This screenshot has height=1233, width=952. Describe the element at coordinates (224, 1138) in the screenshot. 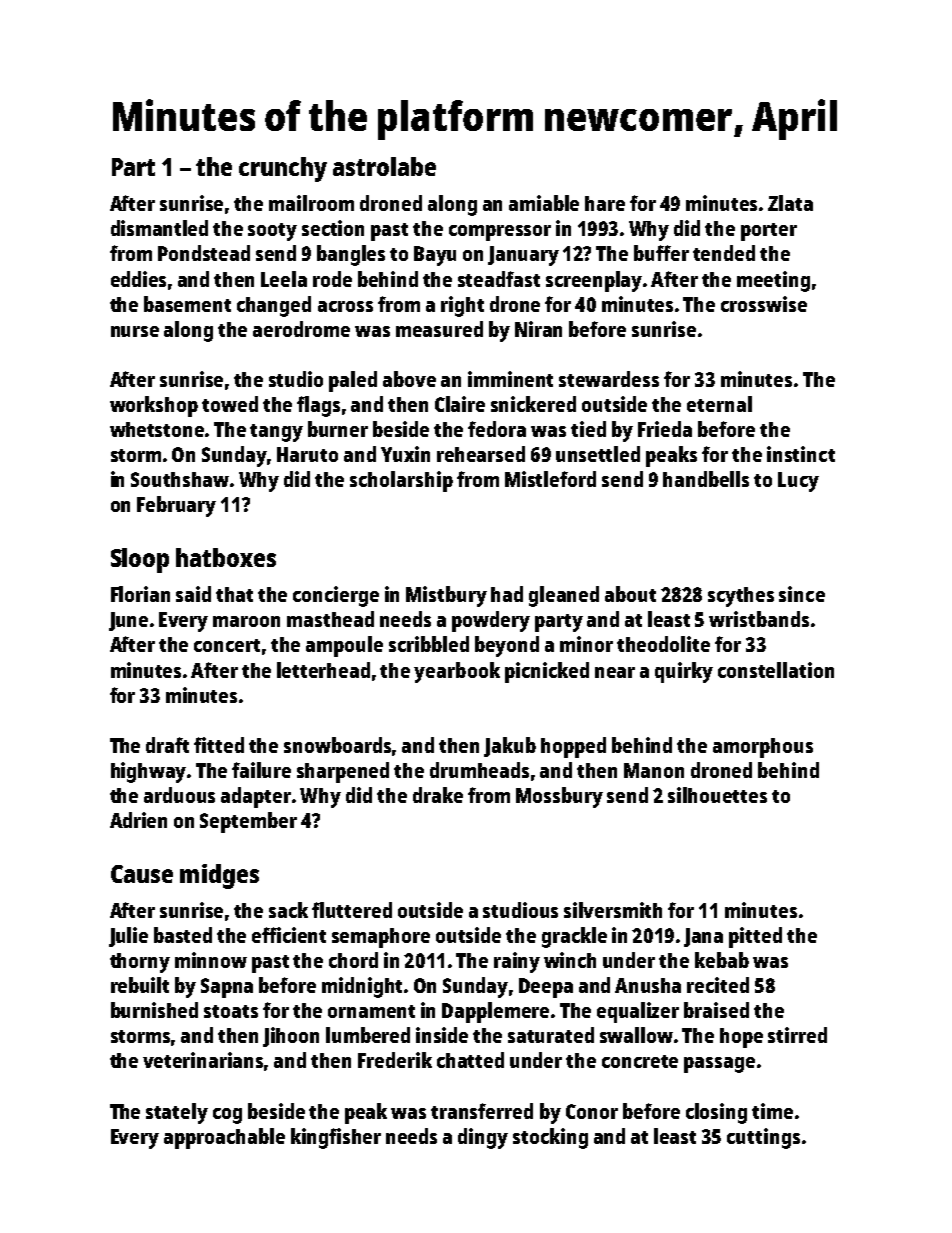

I see `approachable` at that location.
